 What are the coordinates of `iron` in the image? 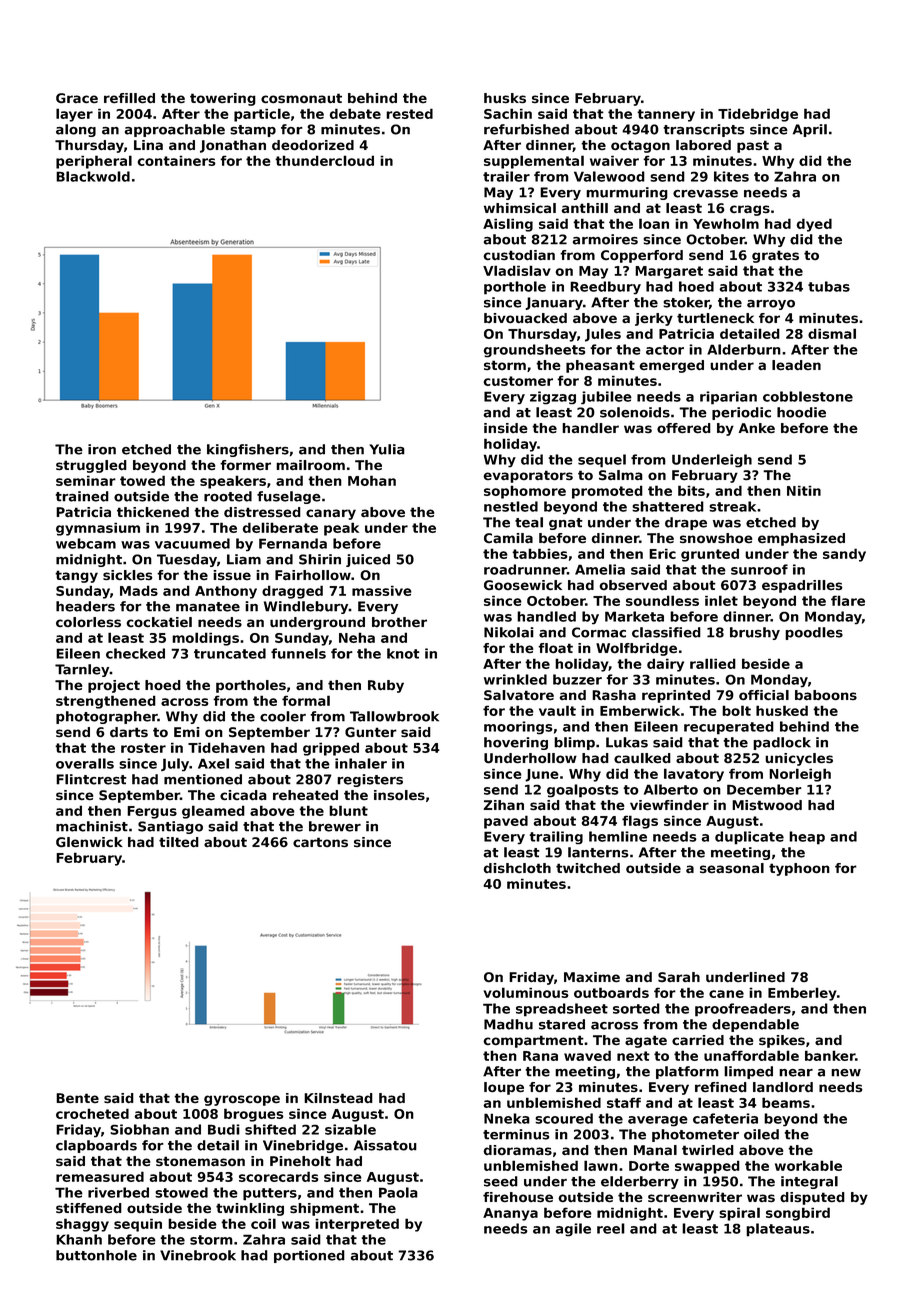 It's located at (102, 449).
